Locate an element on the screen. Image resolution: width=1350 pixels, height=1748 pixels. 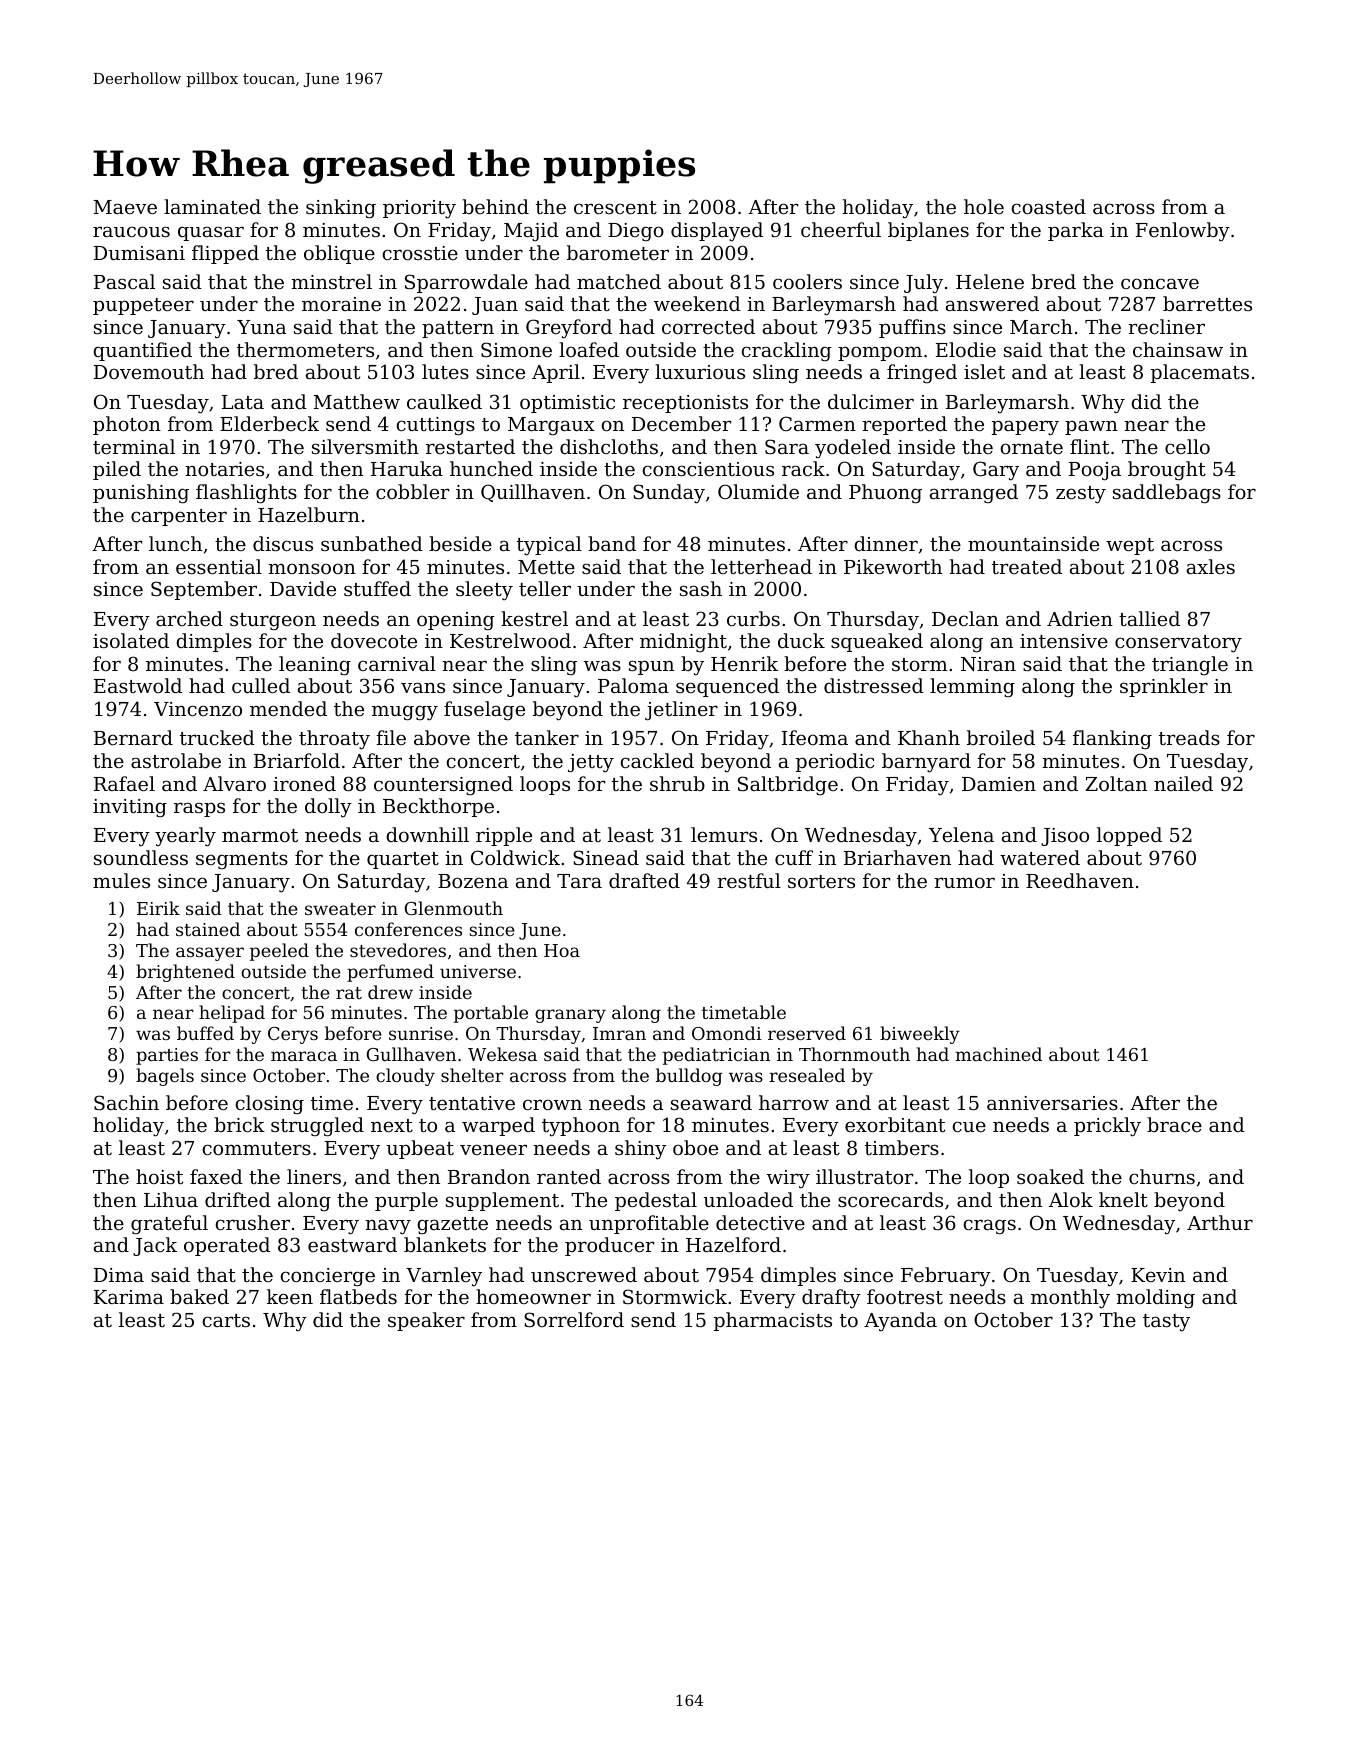
carnival is located at coordinates (397, 663).
